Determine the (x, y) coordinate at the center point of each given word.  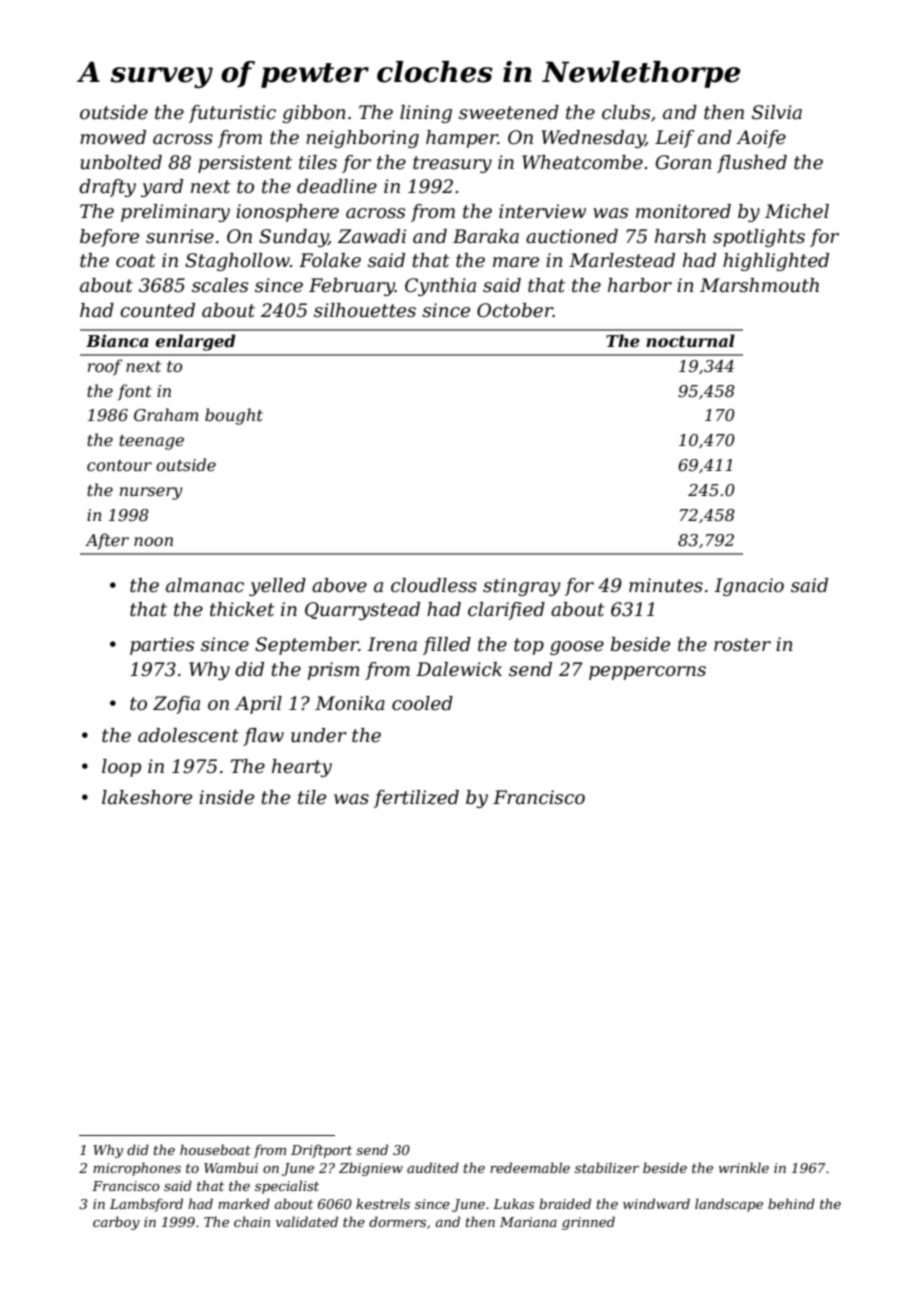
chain (252, 1221)
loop (121, 768)
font (135, 392)
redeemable (530, 1167)
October (515, 310)
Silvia (777, 112)
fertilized (416, 799)
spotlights (759, 238)
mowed (113, 137)
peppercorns (647, 673)
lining (426, 114)
